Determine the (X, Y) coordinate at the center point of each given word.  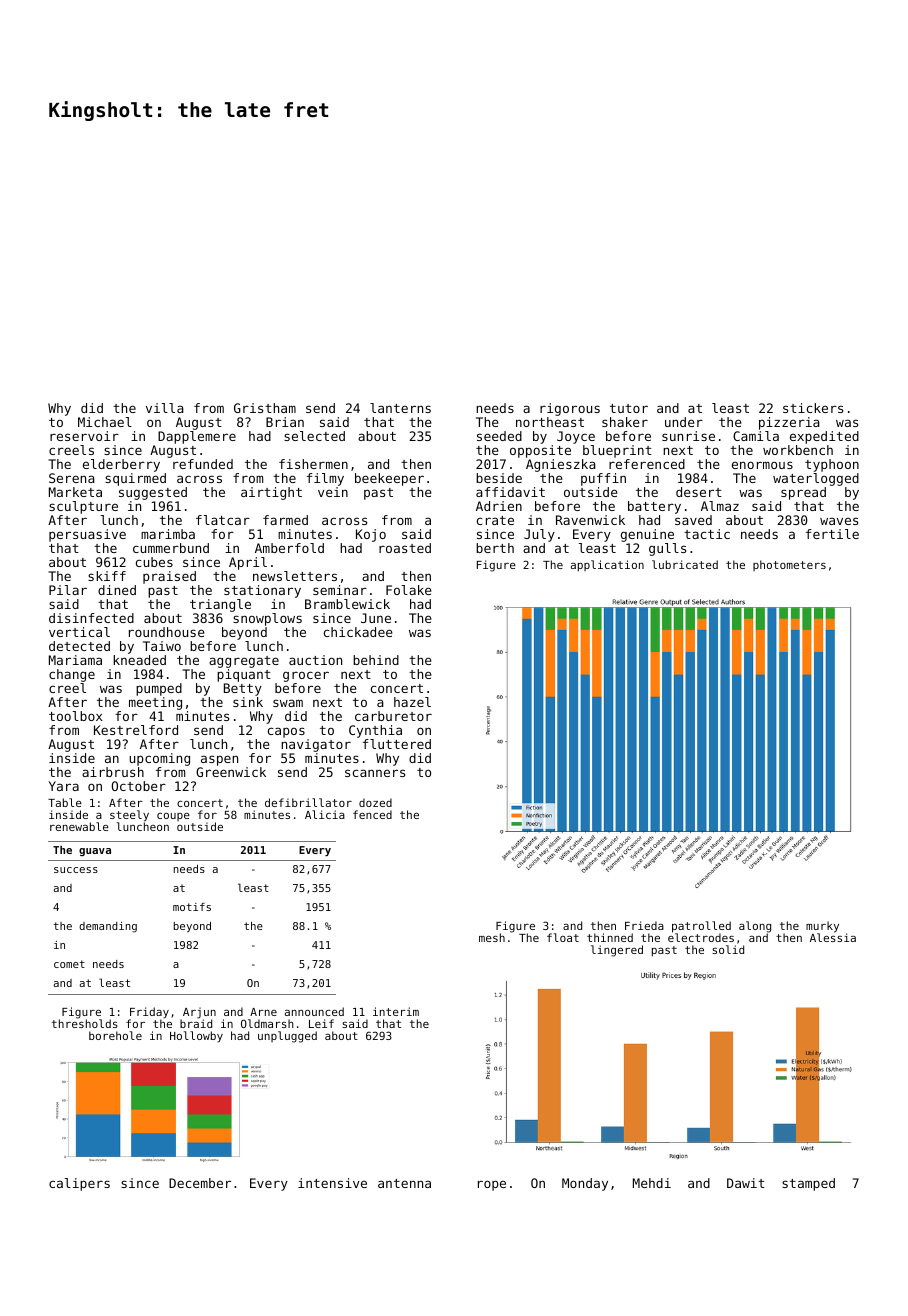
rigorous (570, 409)
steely (129, 816)
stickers (813, 408)
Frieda (644, 925)
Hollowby (196, 1037)
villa (165, 408)
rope (492, 1185)
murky (822, 927)
